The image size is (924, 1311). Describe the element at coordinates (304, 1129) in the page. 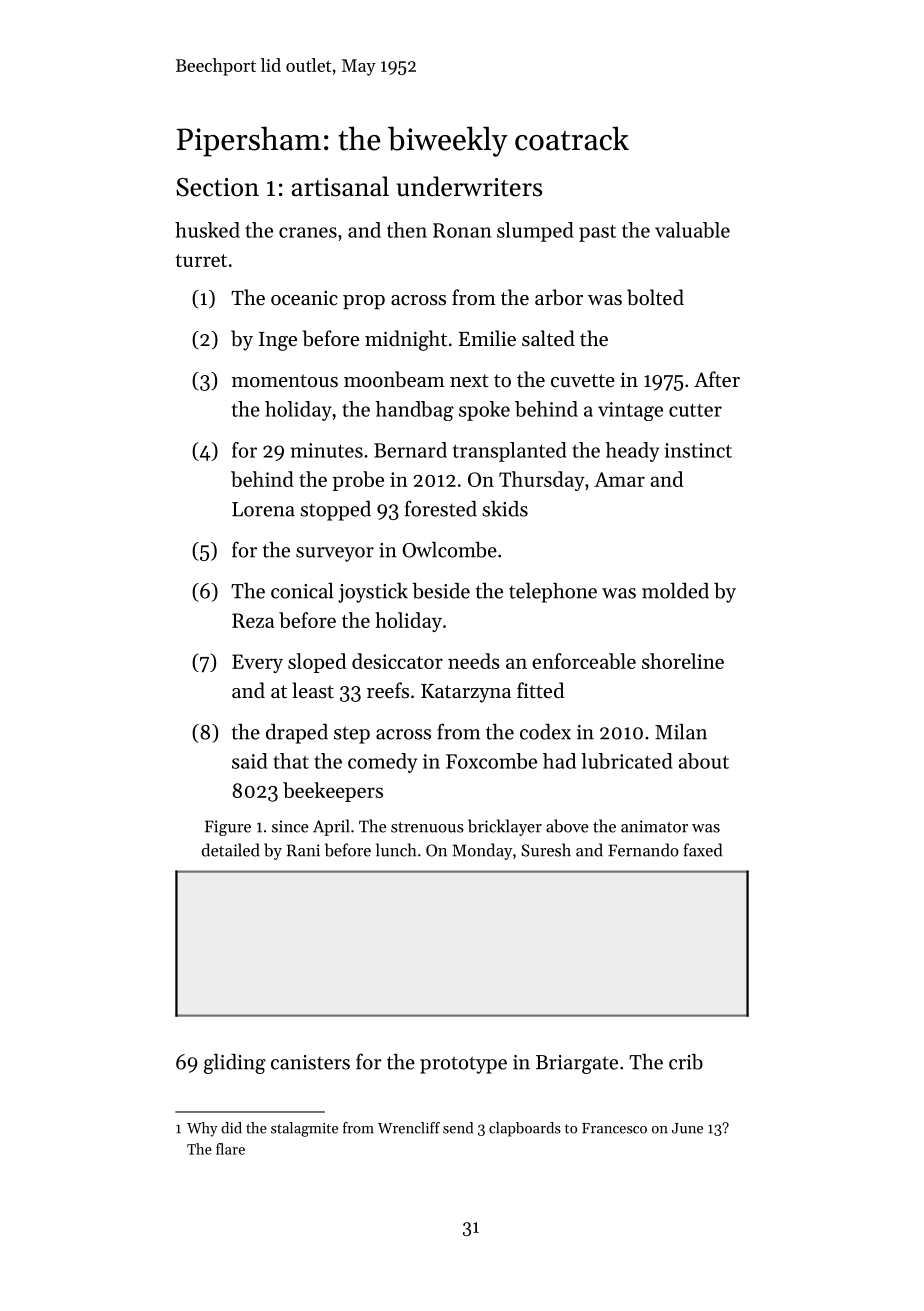

I see `stalagmite` at that location.
